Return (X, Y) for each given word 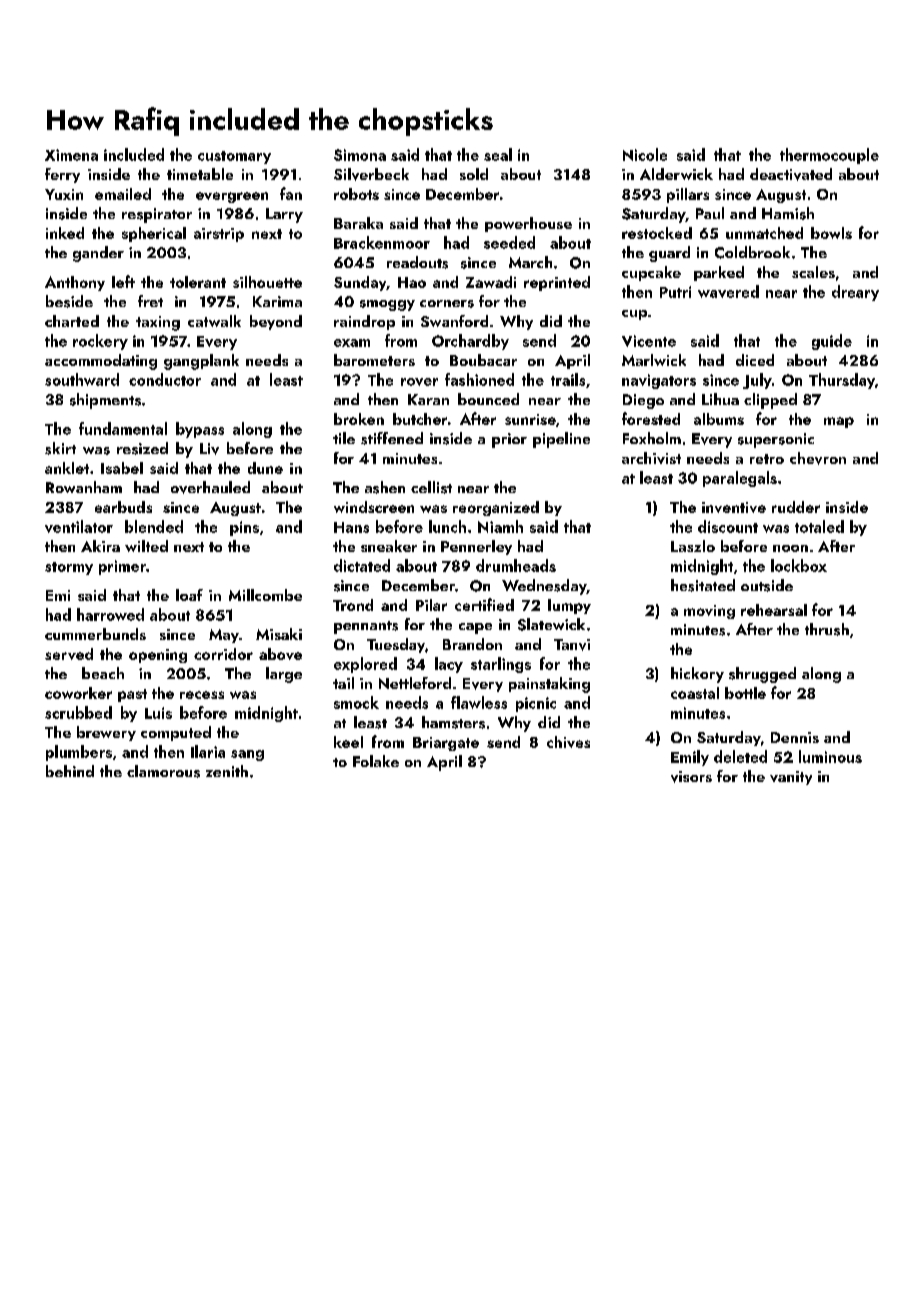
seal (498, 154)
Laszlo (693, 546)
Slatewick (551, 624)
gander (98, 254)
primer (122, 567)
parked (719, 273)
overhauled (210, 487)
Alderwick (676, 174)
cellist (431, 487)
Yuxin (64, 194)
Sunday (360, 283)
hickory (697, 675)
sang (247, 755)
